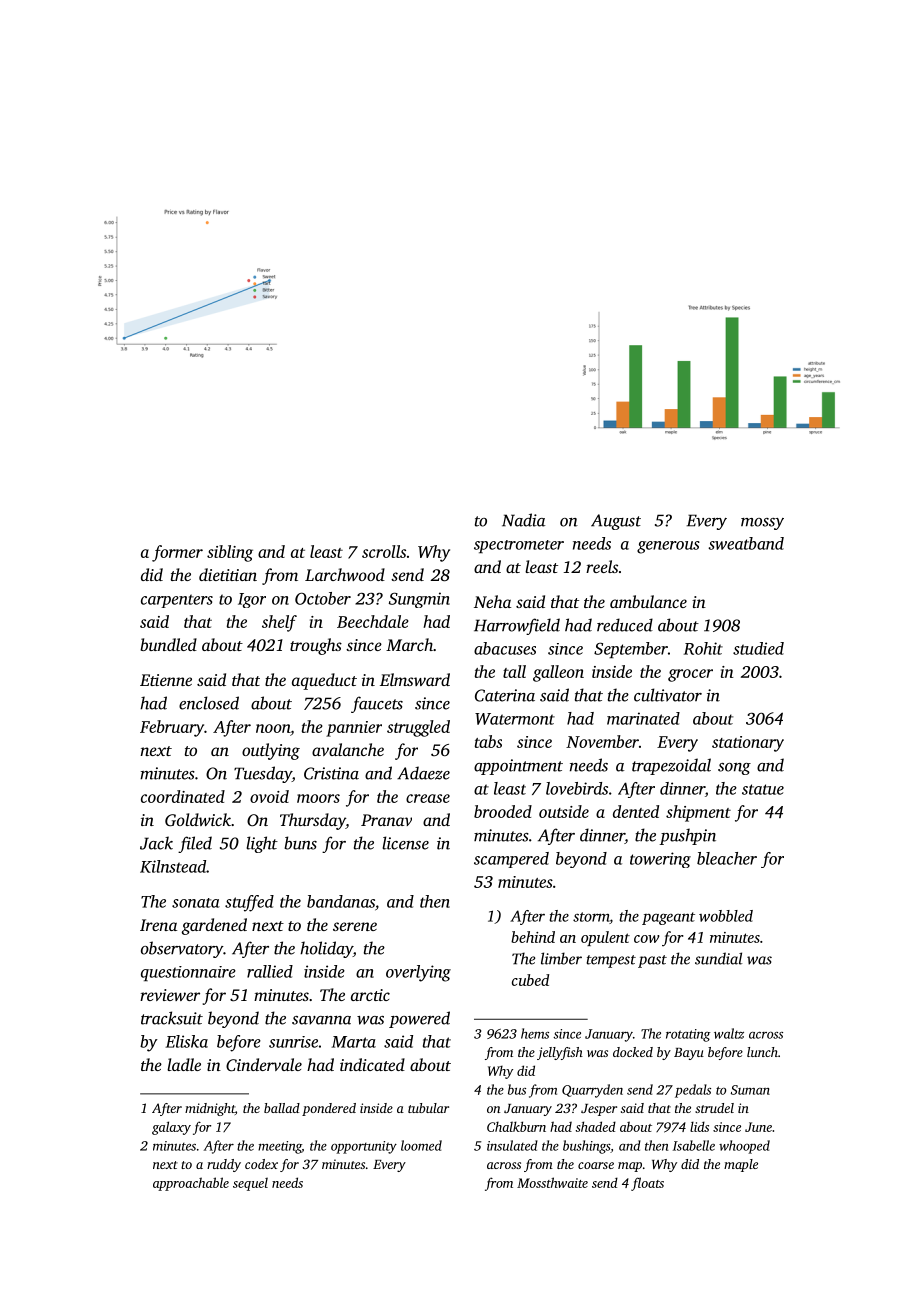  Describe the element at coordinates (503, 811) in the image. I see `brooded` at that location.
